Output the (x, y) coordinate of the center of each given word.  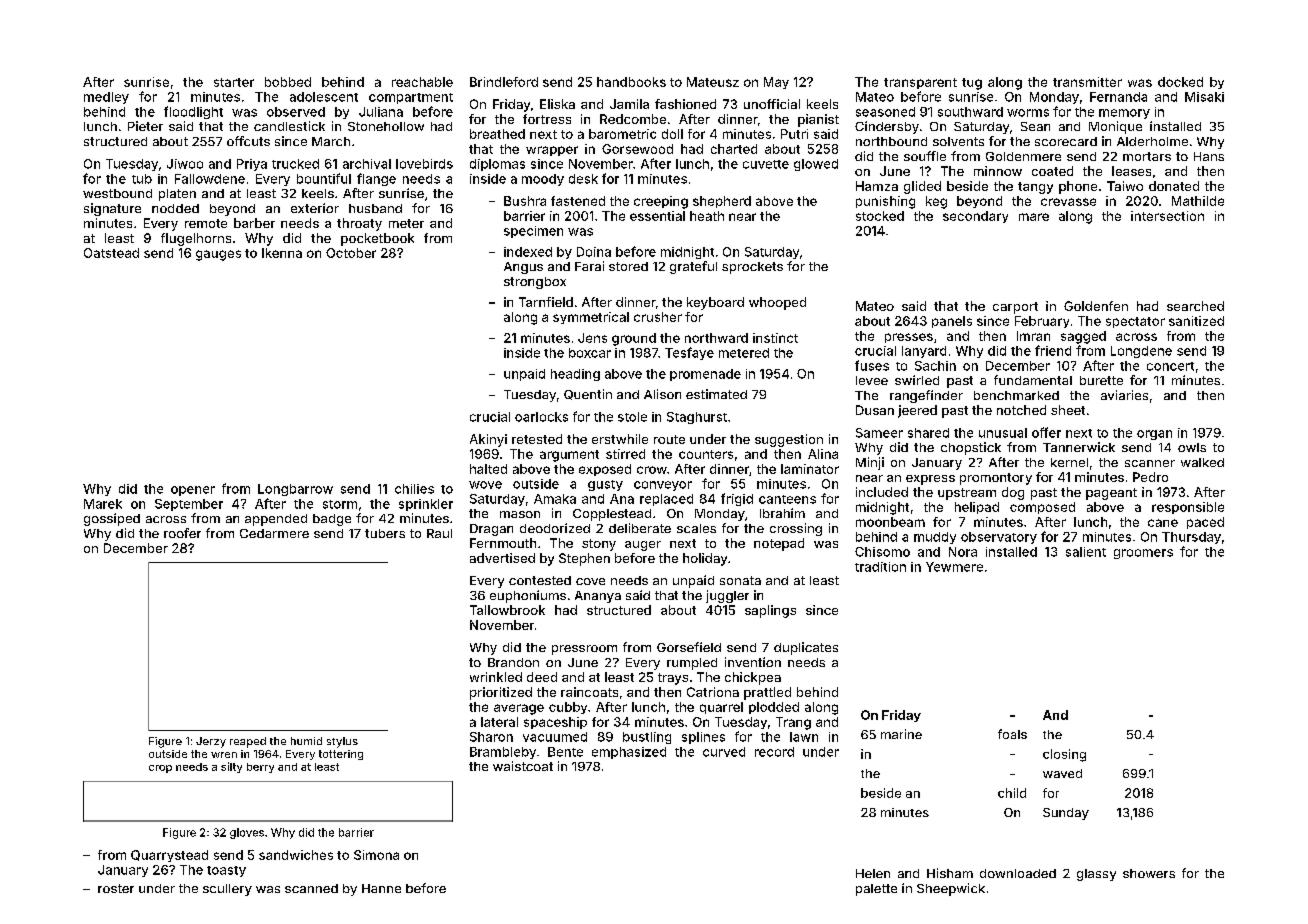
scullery (227, 890)
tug (972, 84)
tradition (880, 567)
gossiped (112, 519)
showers (1149, 873)
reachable (422, 82)
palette (876, 890)
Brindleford (504, 82)
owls (1192, 447)
